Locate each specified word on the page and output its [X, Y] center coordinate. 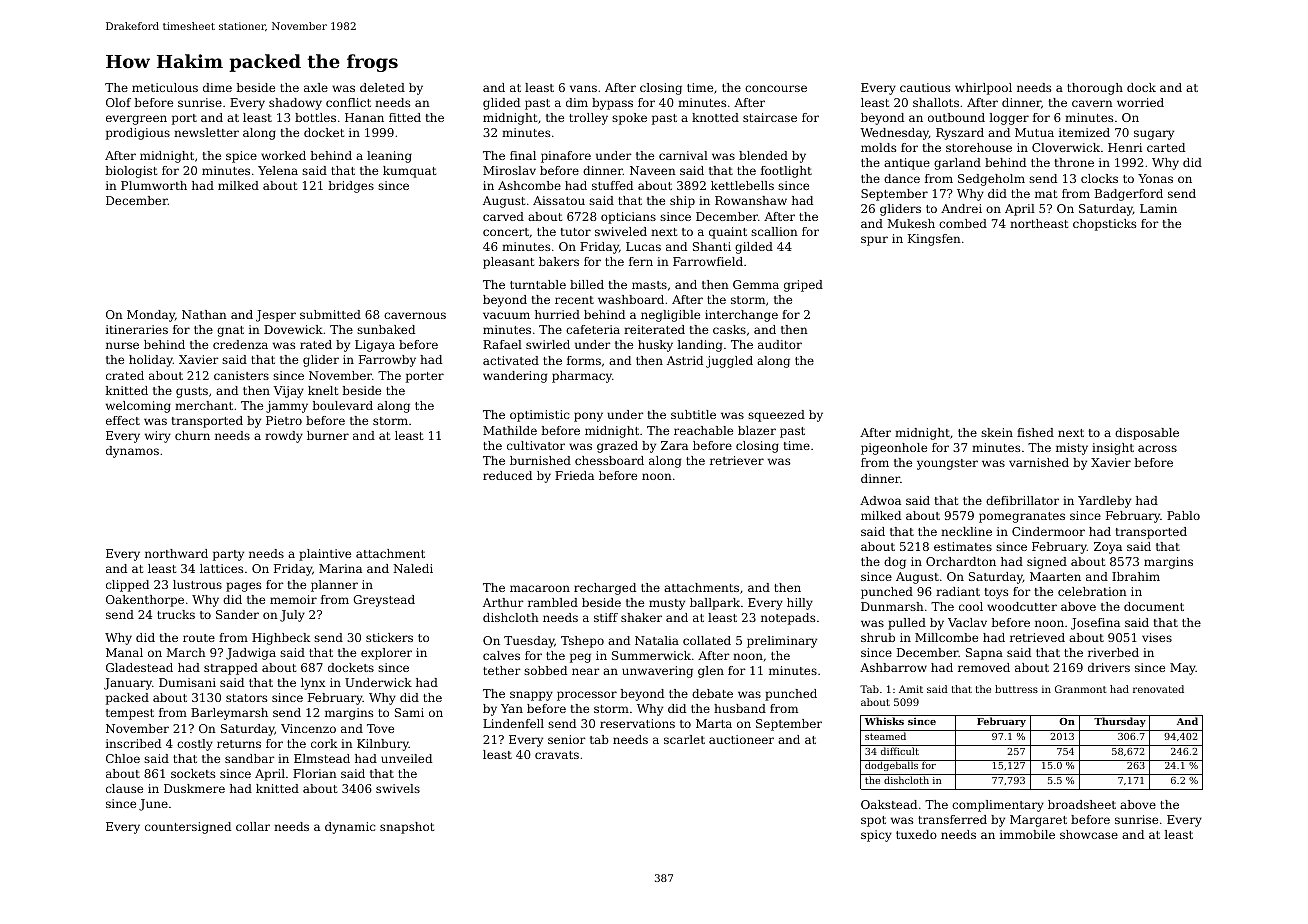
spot [873, 821]
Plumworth [154, 185]
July [292, 616]
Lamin [1158, 208]
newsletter [206, 132]
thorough [1095, 89]
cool [971, 606]
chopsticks [1104, 225]
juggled [729, 362]
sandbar [250, 758]
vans [583, 88]
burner [328, 435]
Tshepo [582, 642]
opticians [628, 218]
